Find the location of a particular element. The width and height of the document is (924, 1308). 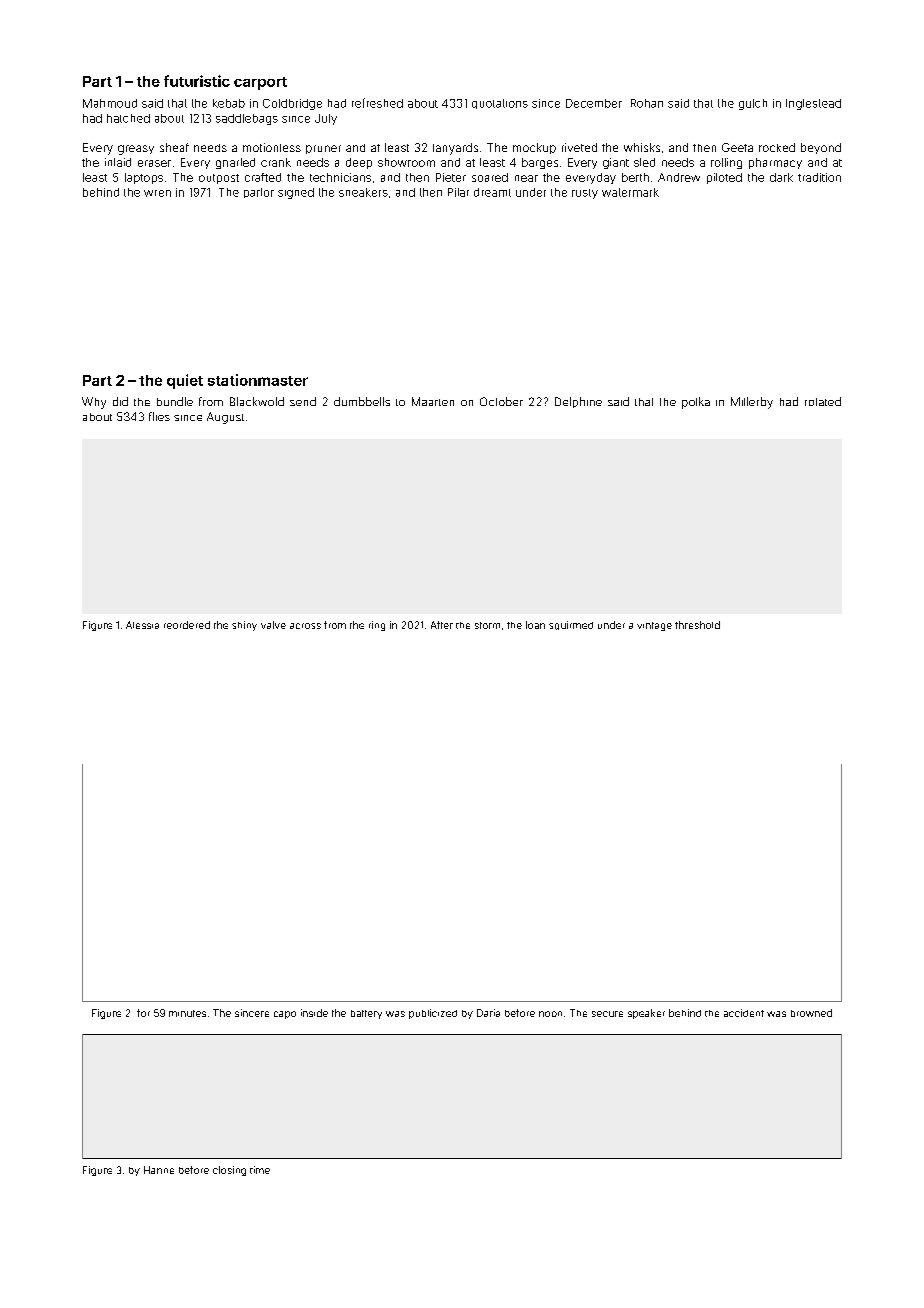

Alessia is located at coordinates (142, 625).
